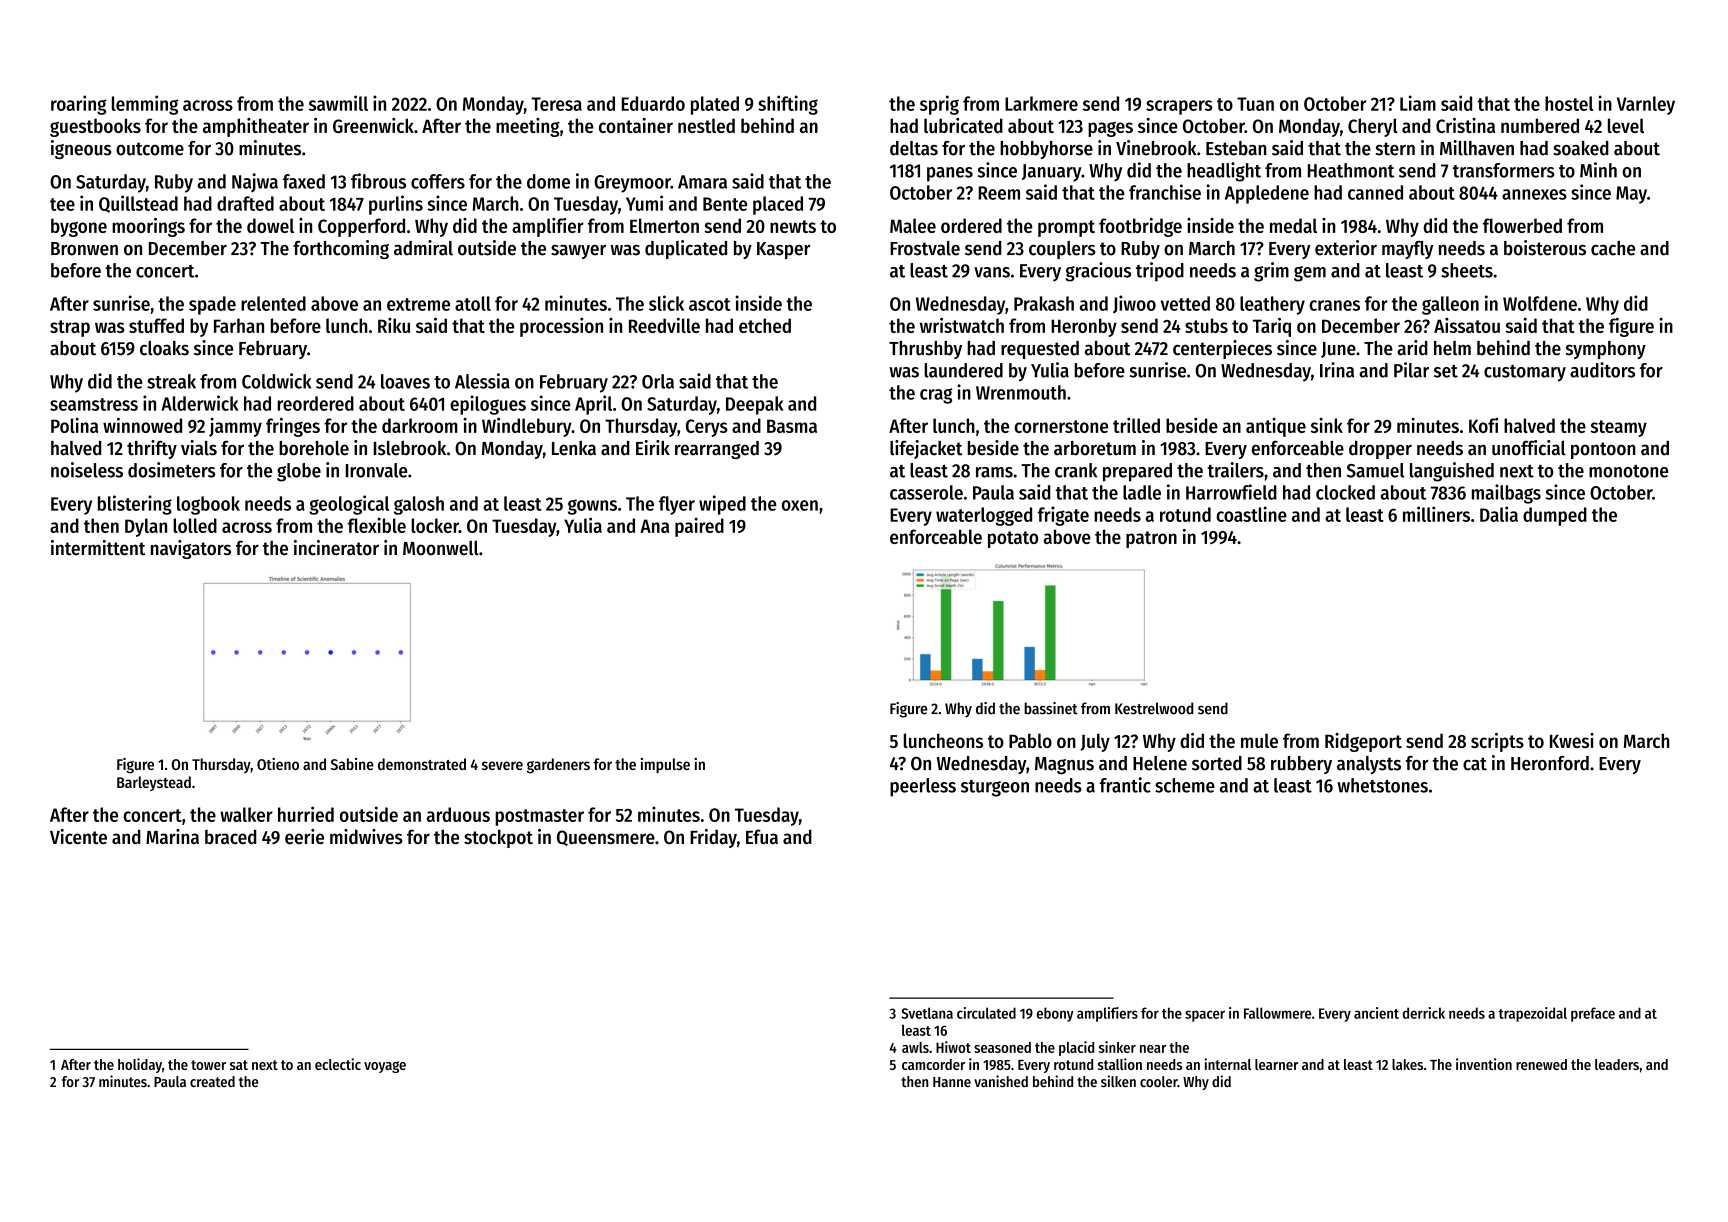 The image size is (1728, 1222). What do you see at coordinates (373, 125) in the screenshot?
I see `Greenwick` at bounding box center [373, 125].
